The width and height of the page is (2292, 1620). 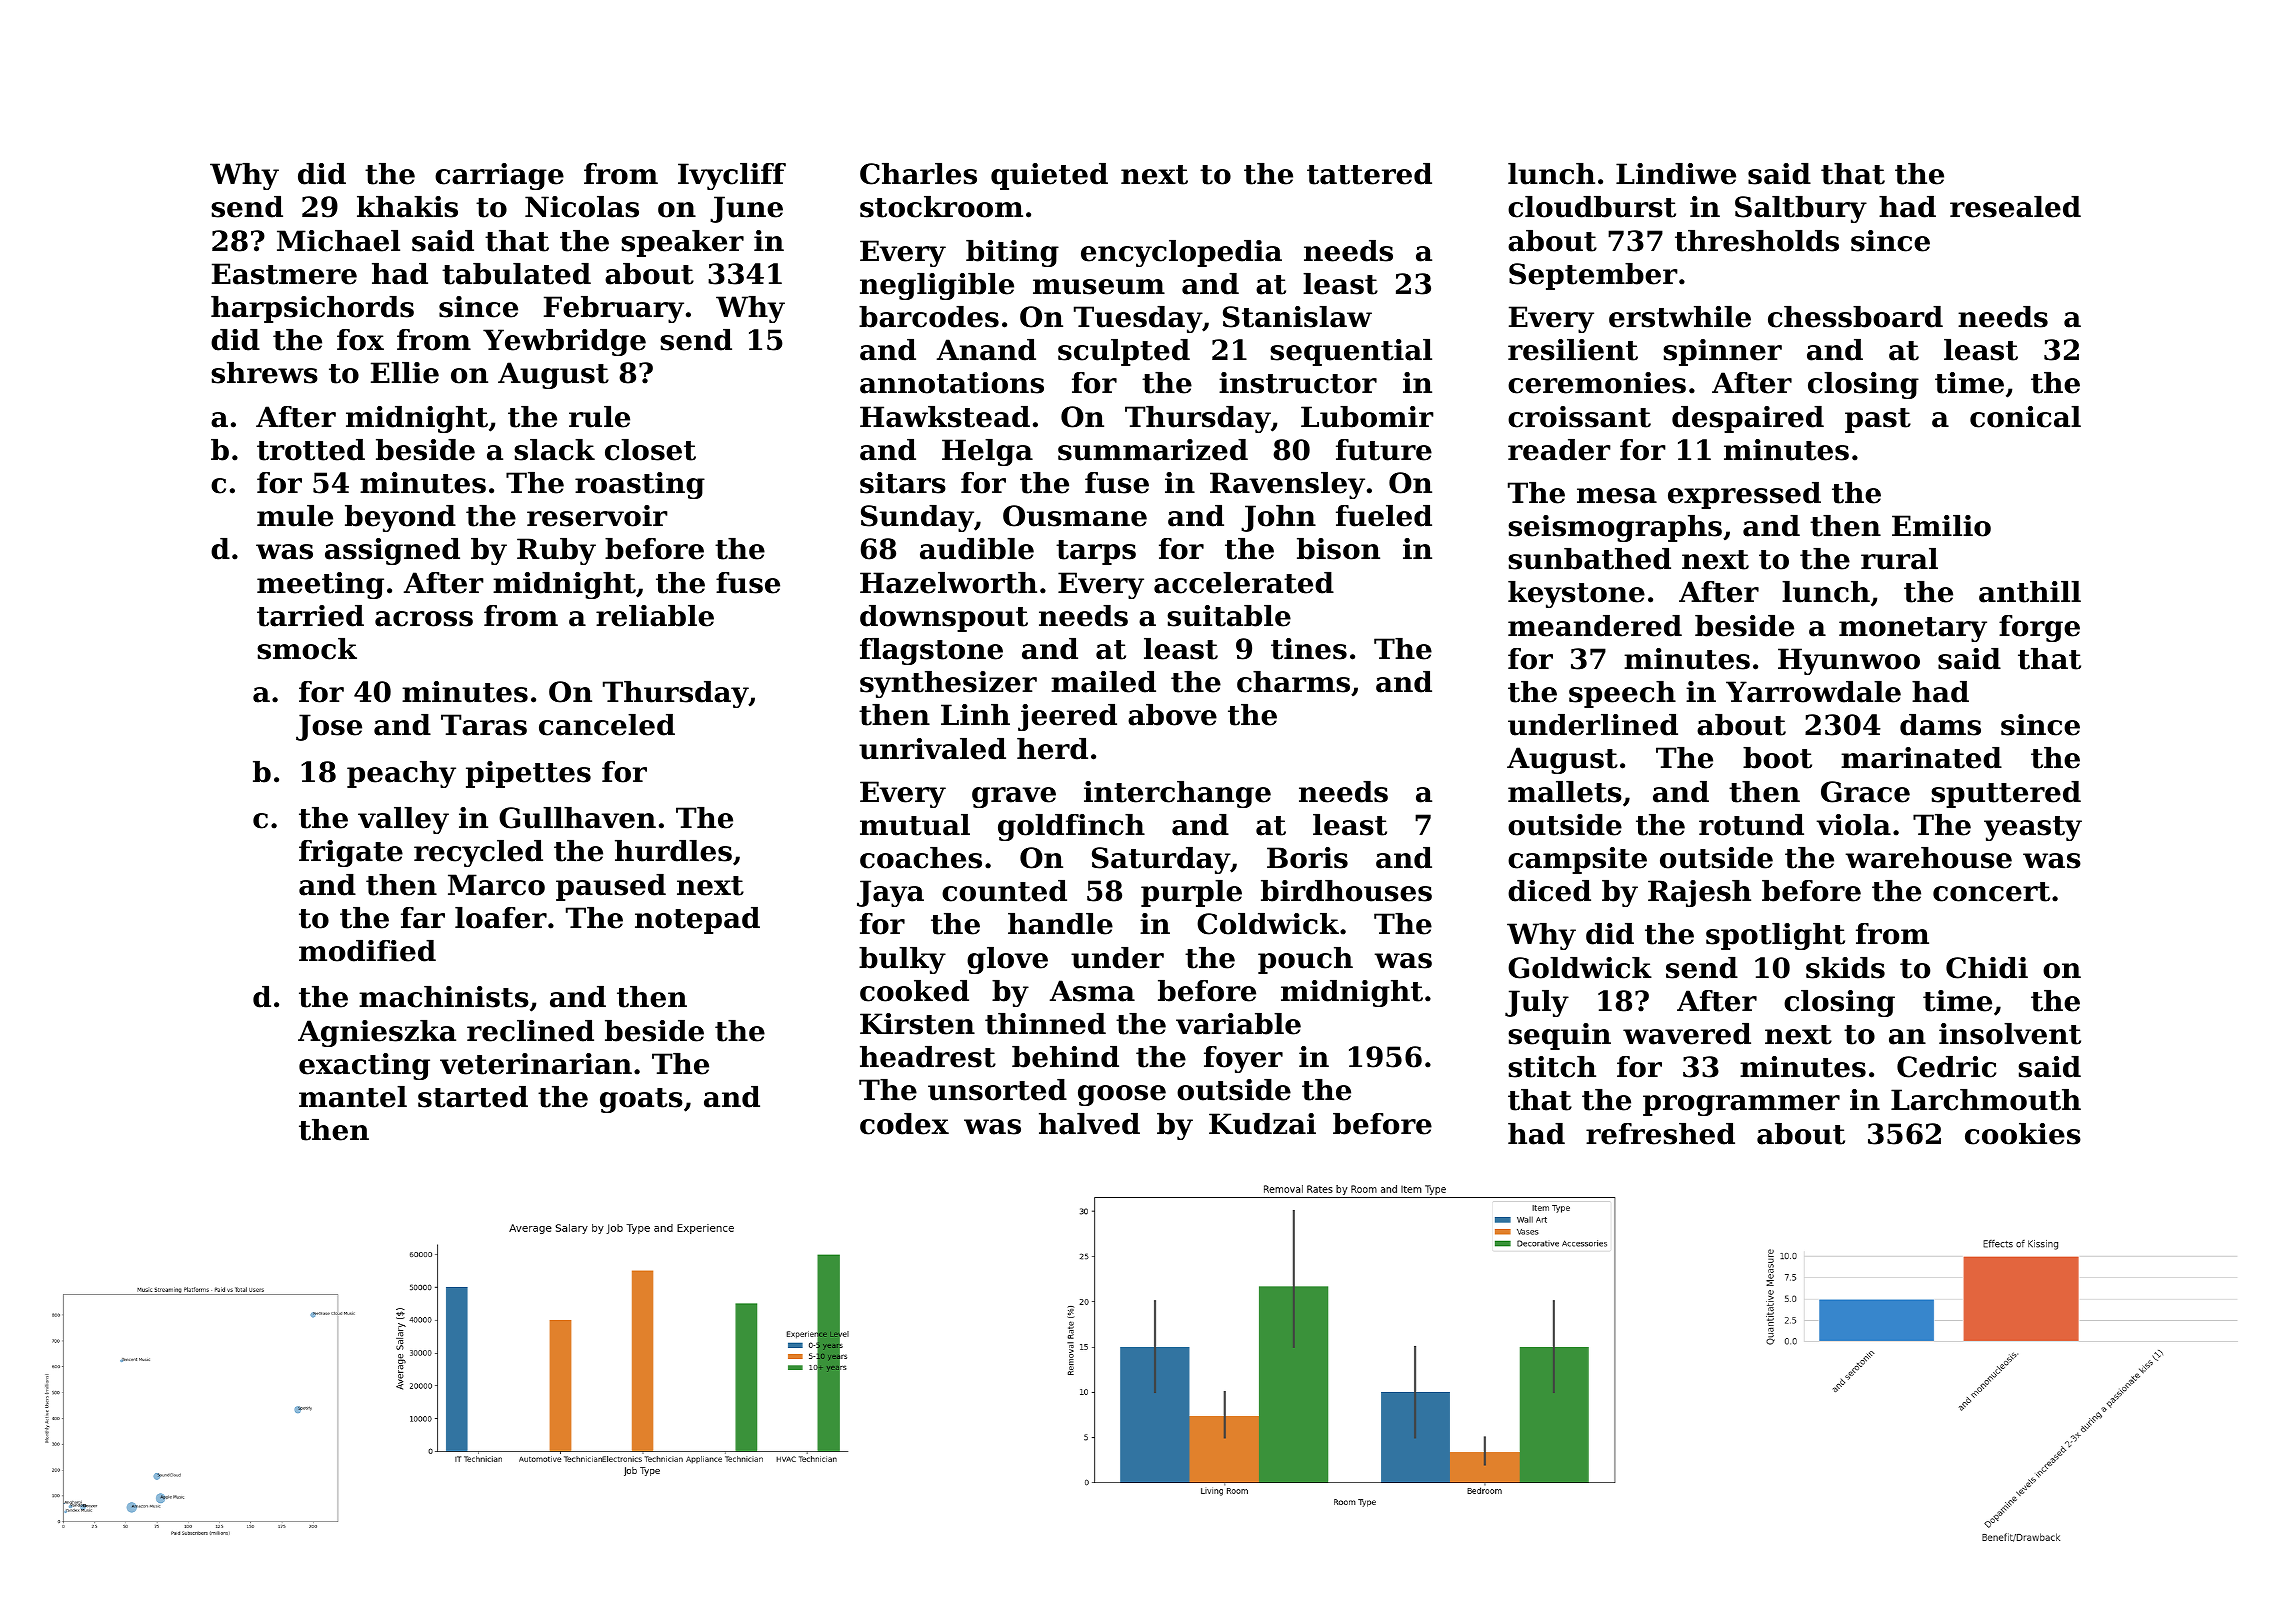 I want to click on speaker, so click(x=682, y=243).
